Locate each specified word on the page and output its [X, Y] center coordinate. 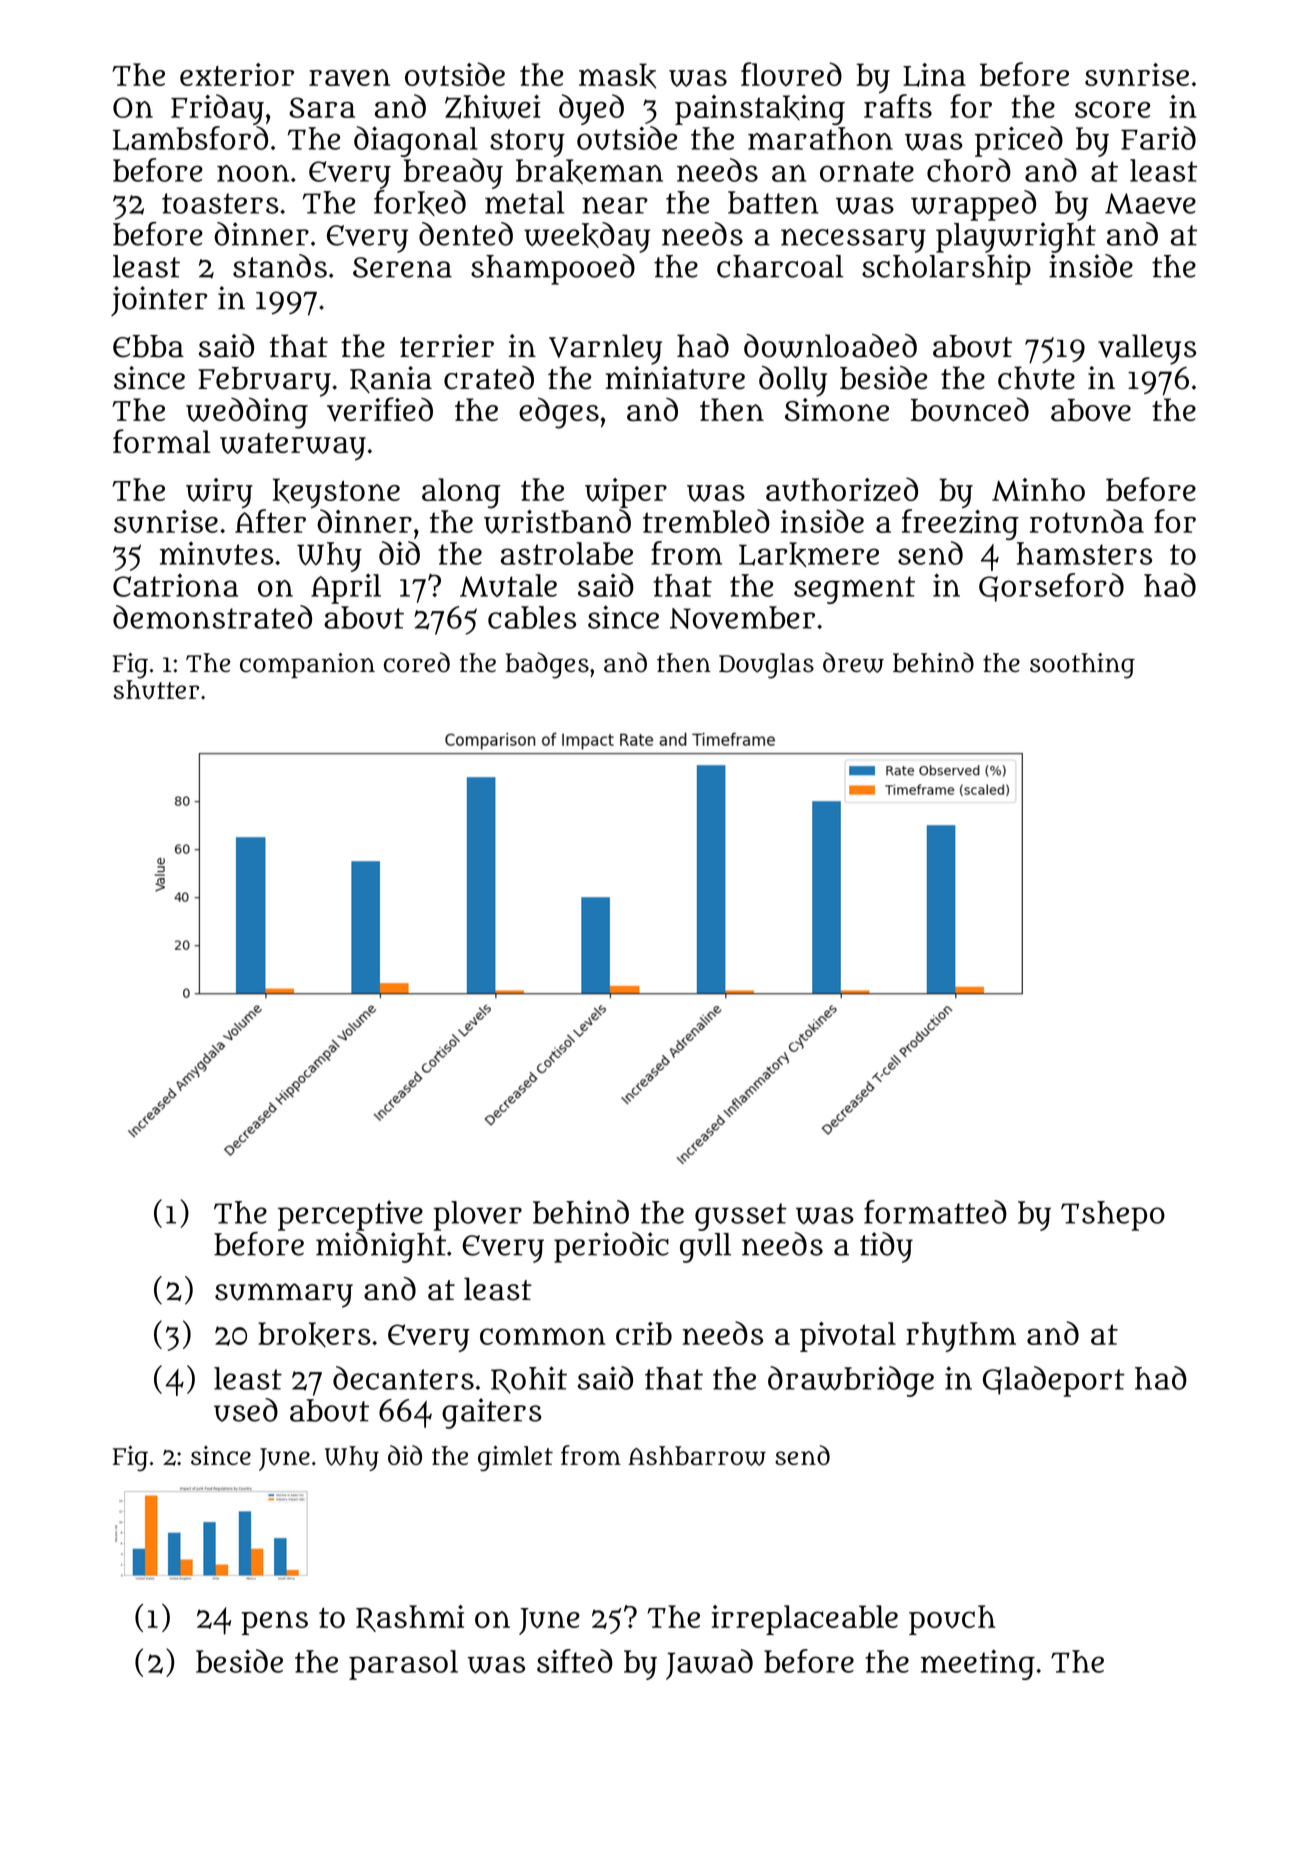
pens [275, 1623]
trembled [706, 521]
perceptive [350, 1215]
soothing [1082, 666]
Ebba [148, 346]
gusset [741, 1217]
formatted [935, 1212]
